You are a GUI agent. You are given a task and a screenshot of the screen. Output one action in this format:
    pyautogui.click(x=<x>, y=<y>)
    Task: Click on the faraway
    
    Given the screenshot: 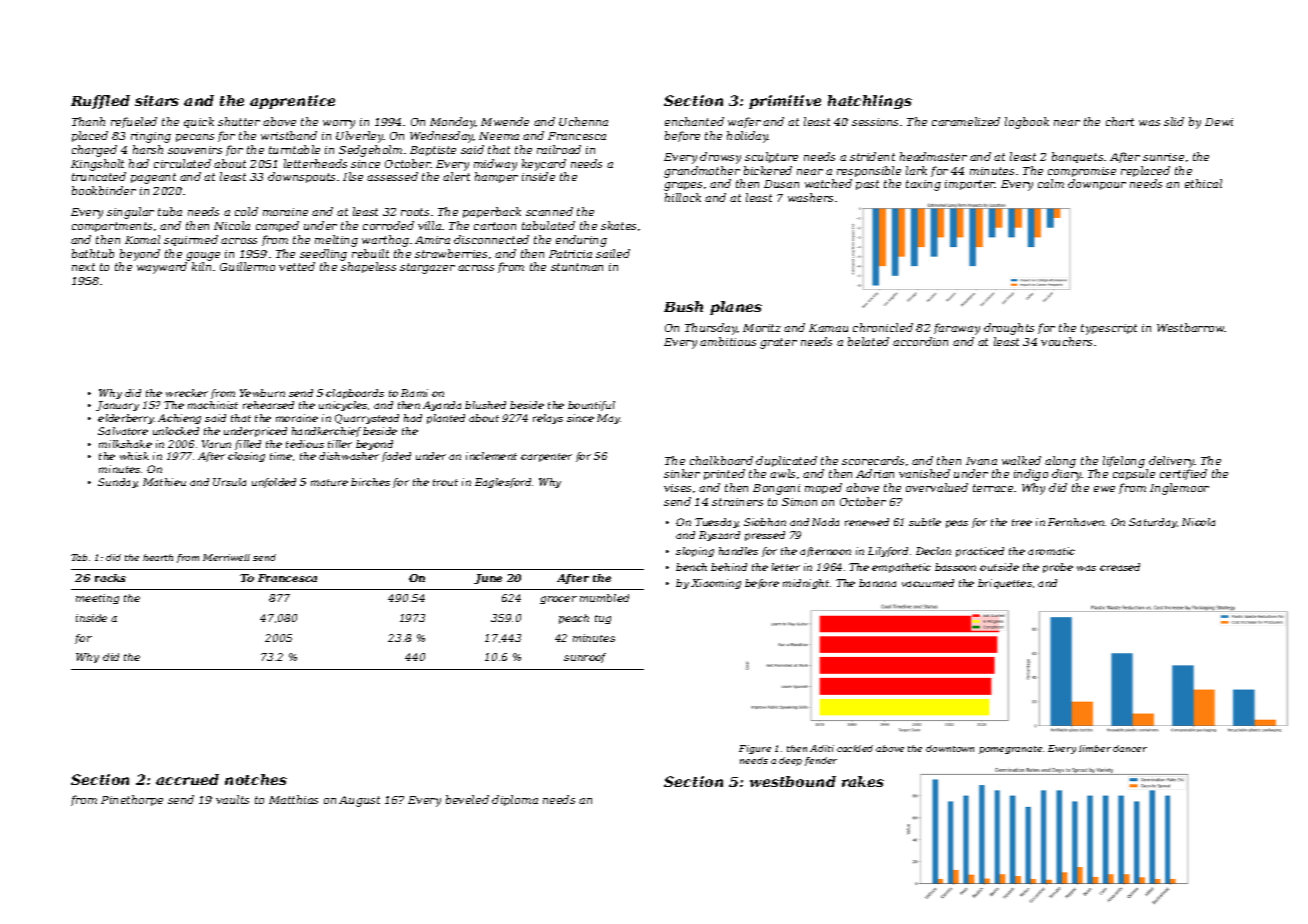 What is the action you would take?
    pyautogui.click(x=957, y=329)
